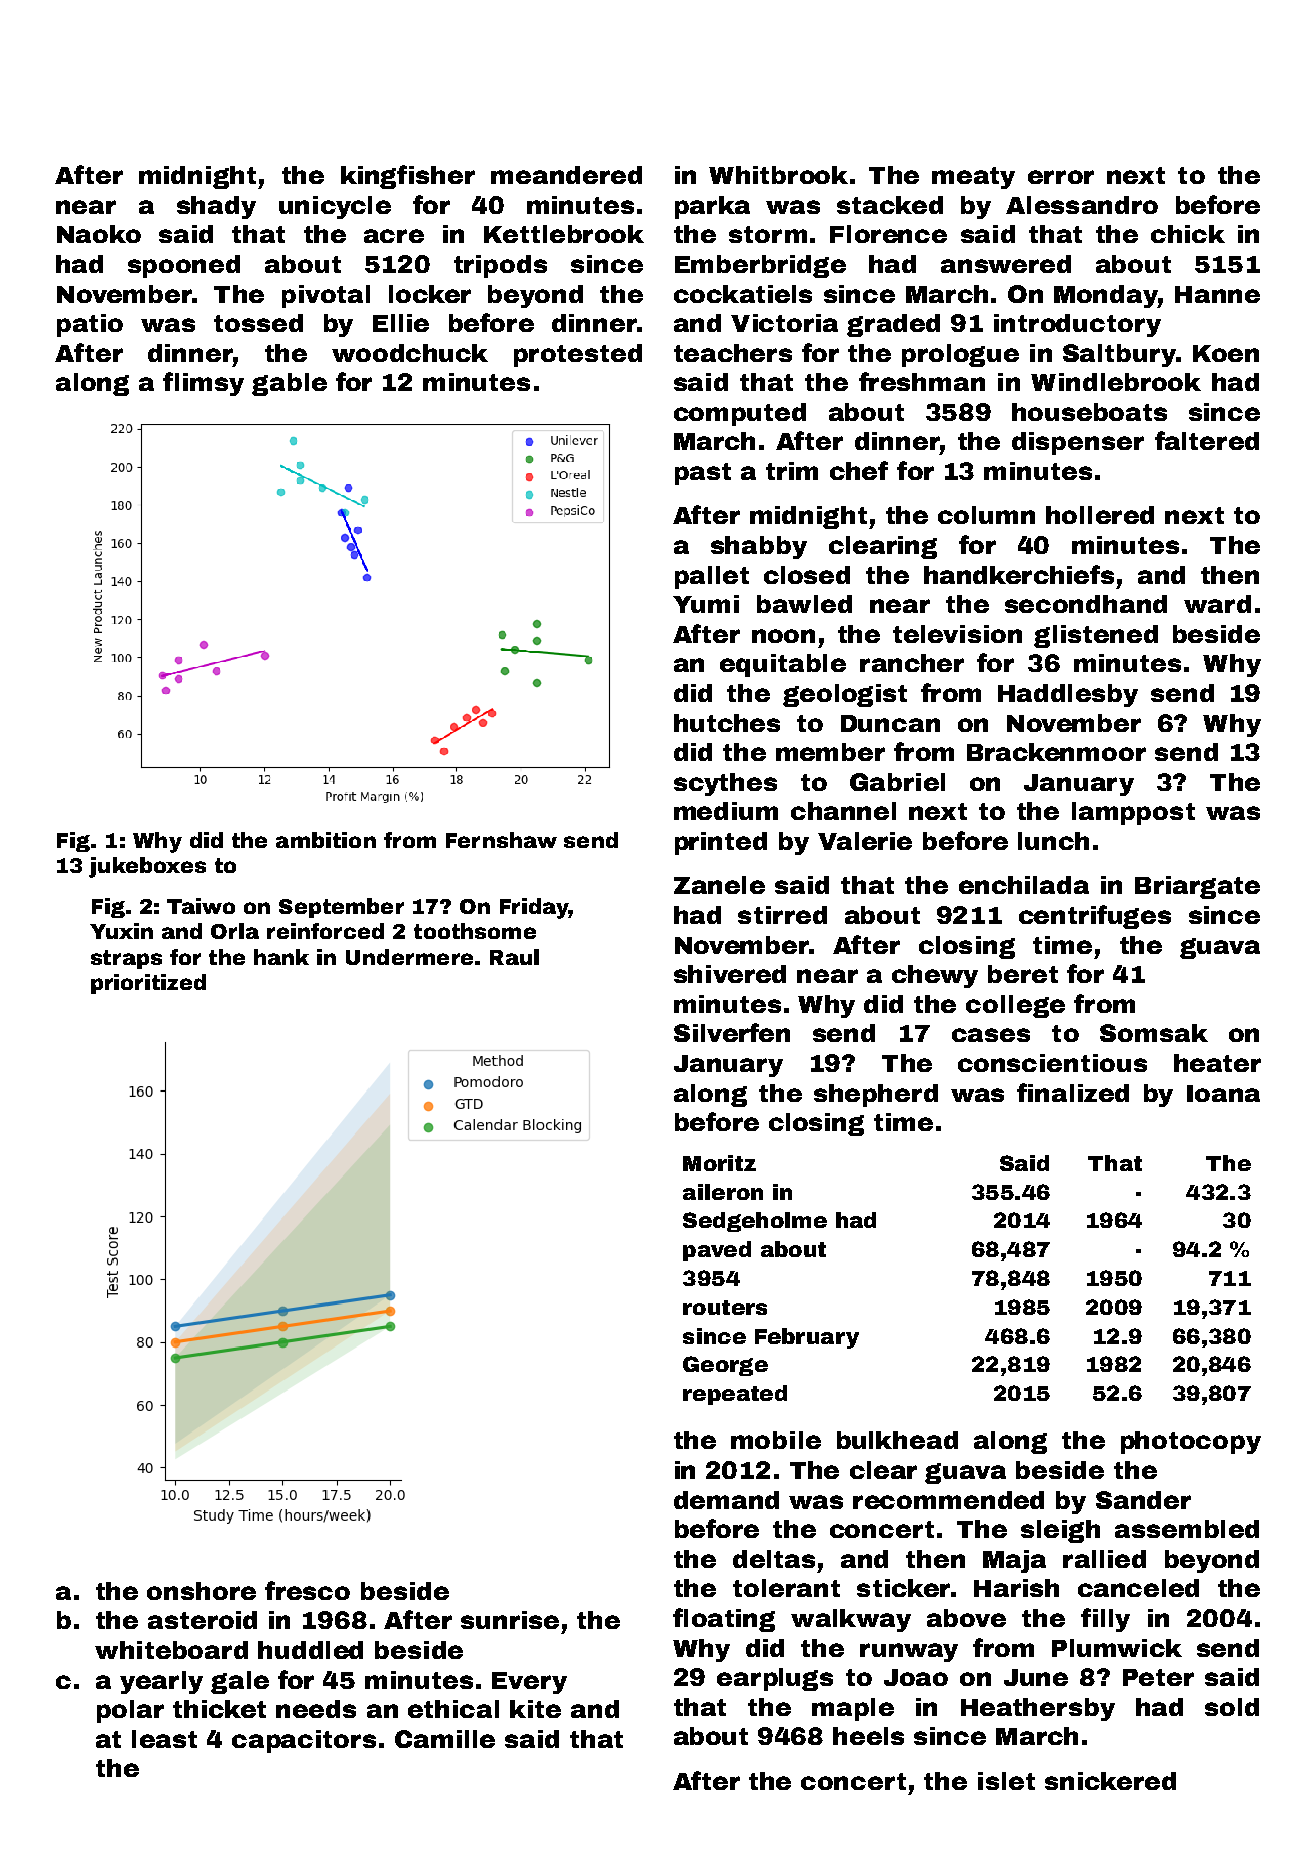  Describe the element at coordinates (1110, 1781) in the screenshot. I see `snickered` at that location.
